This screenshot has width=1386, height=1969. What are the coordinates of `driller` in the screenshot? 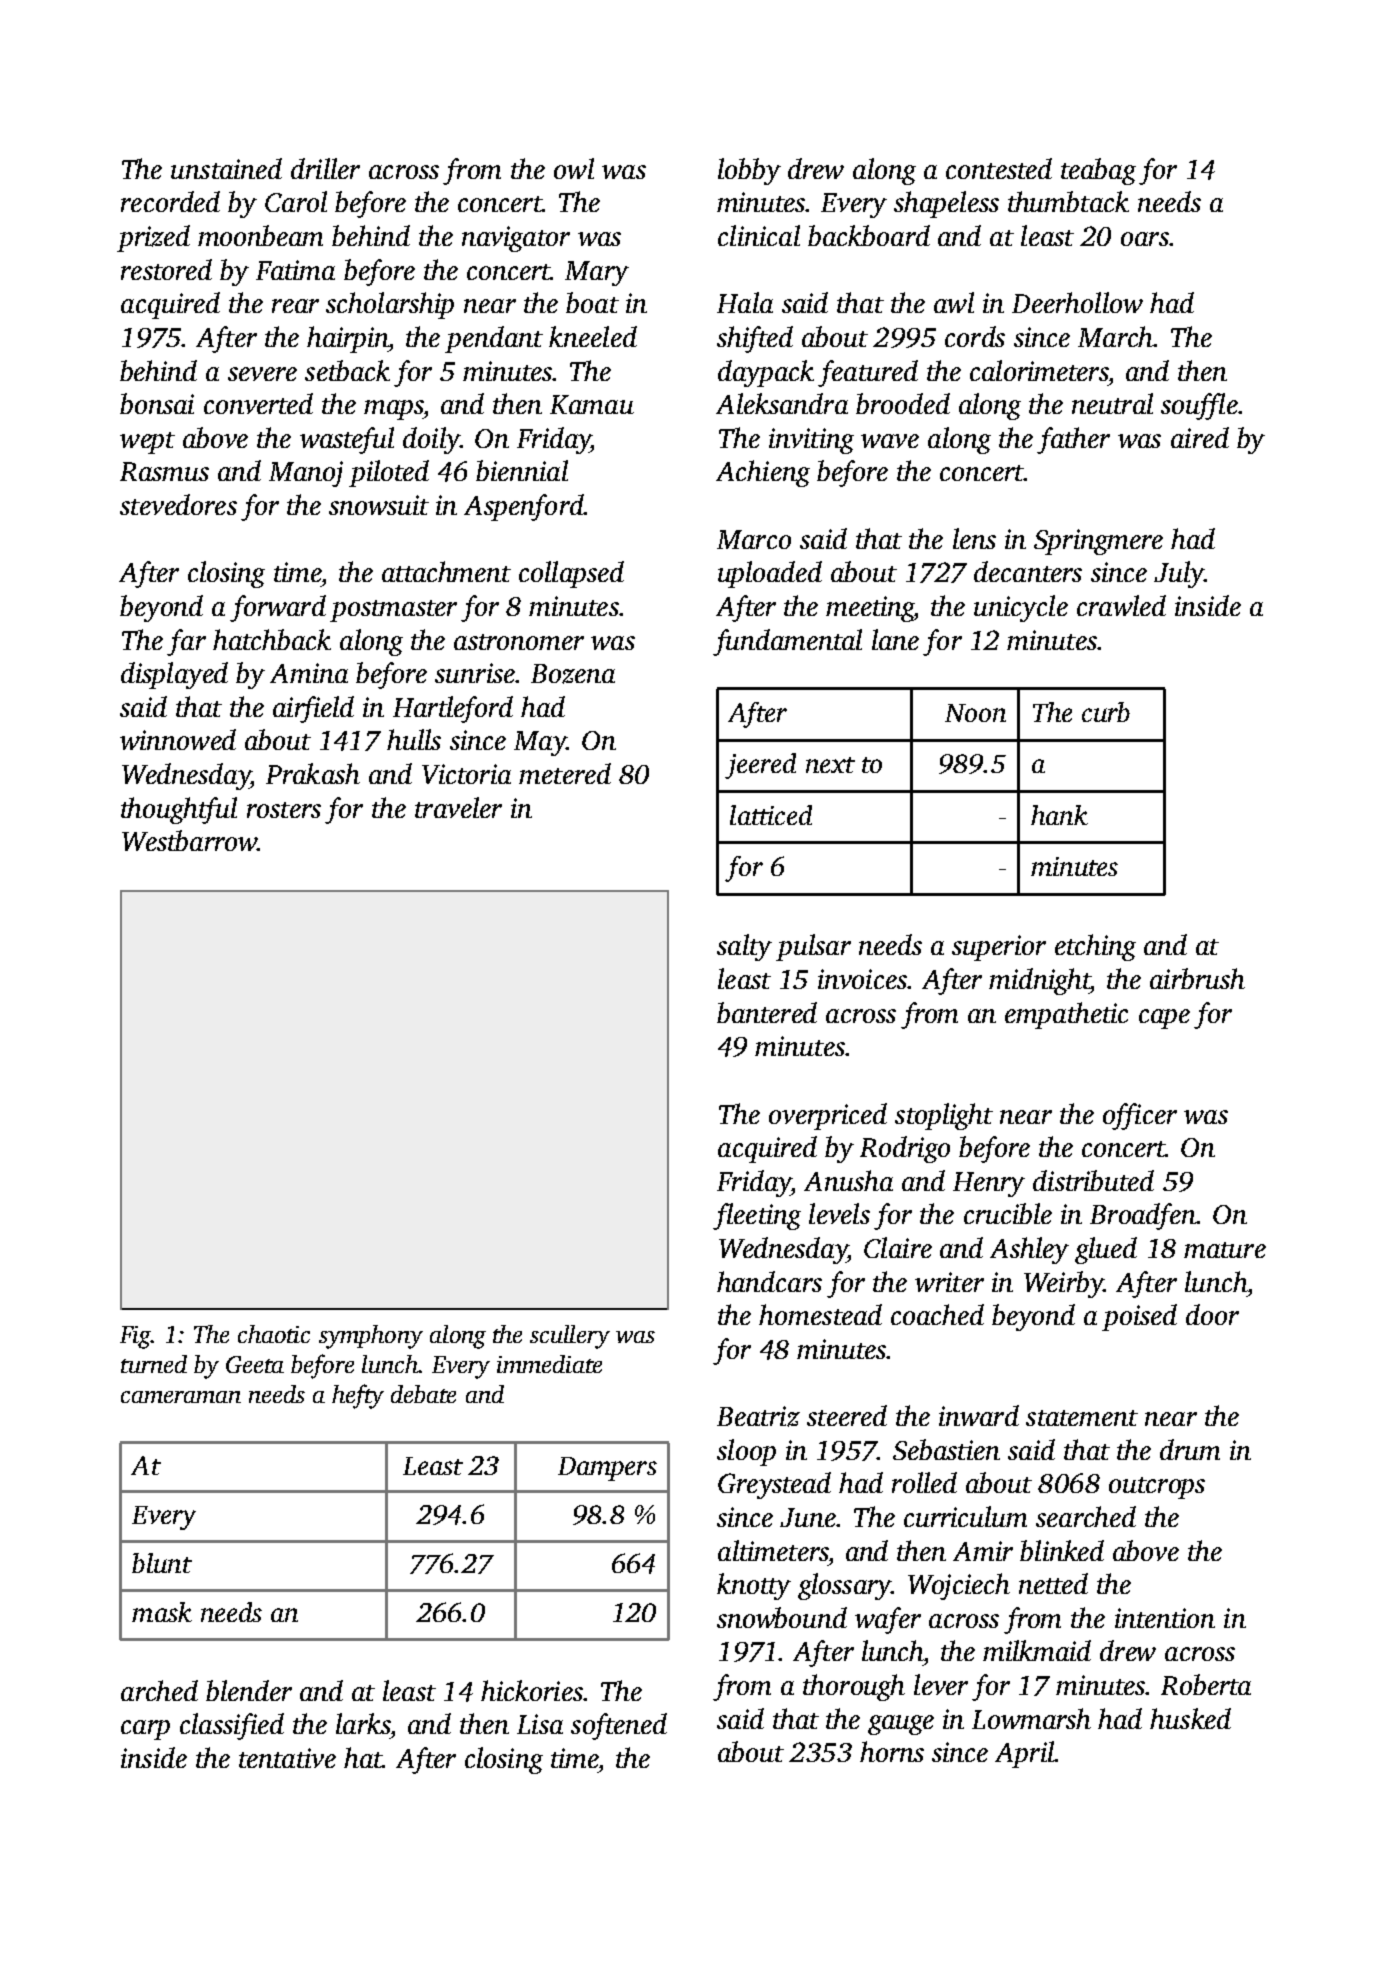 It's located at (325, 168).
